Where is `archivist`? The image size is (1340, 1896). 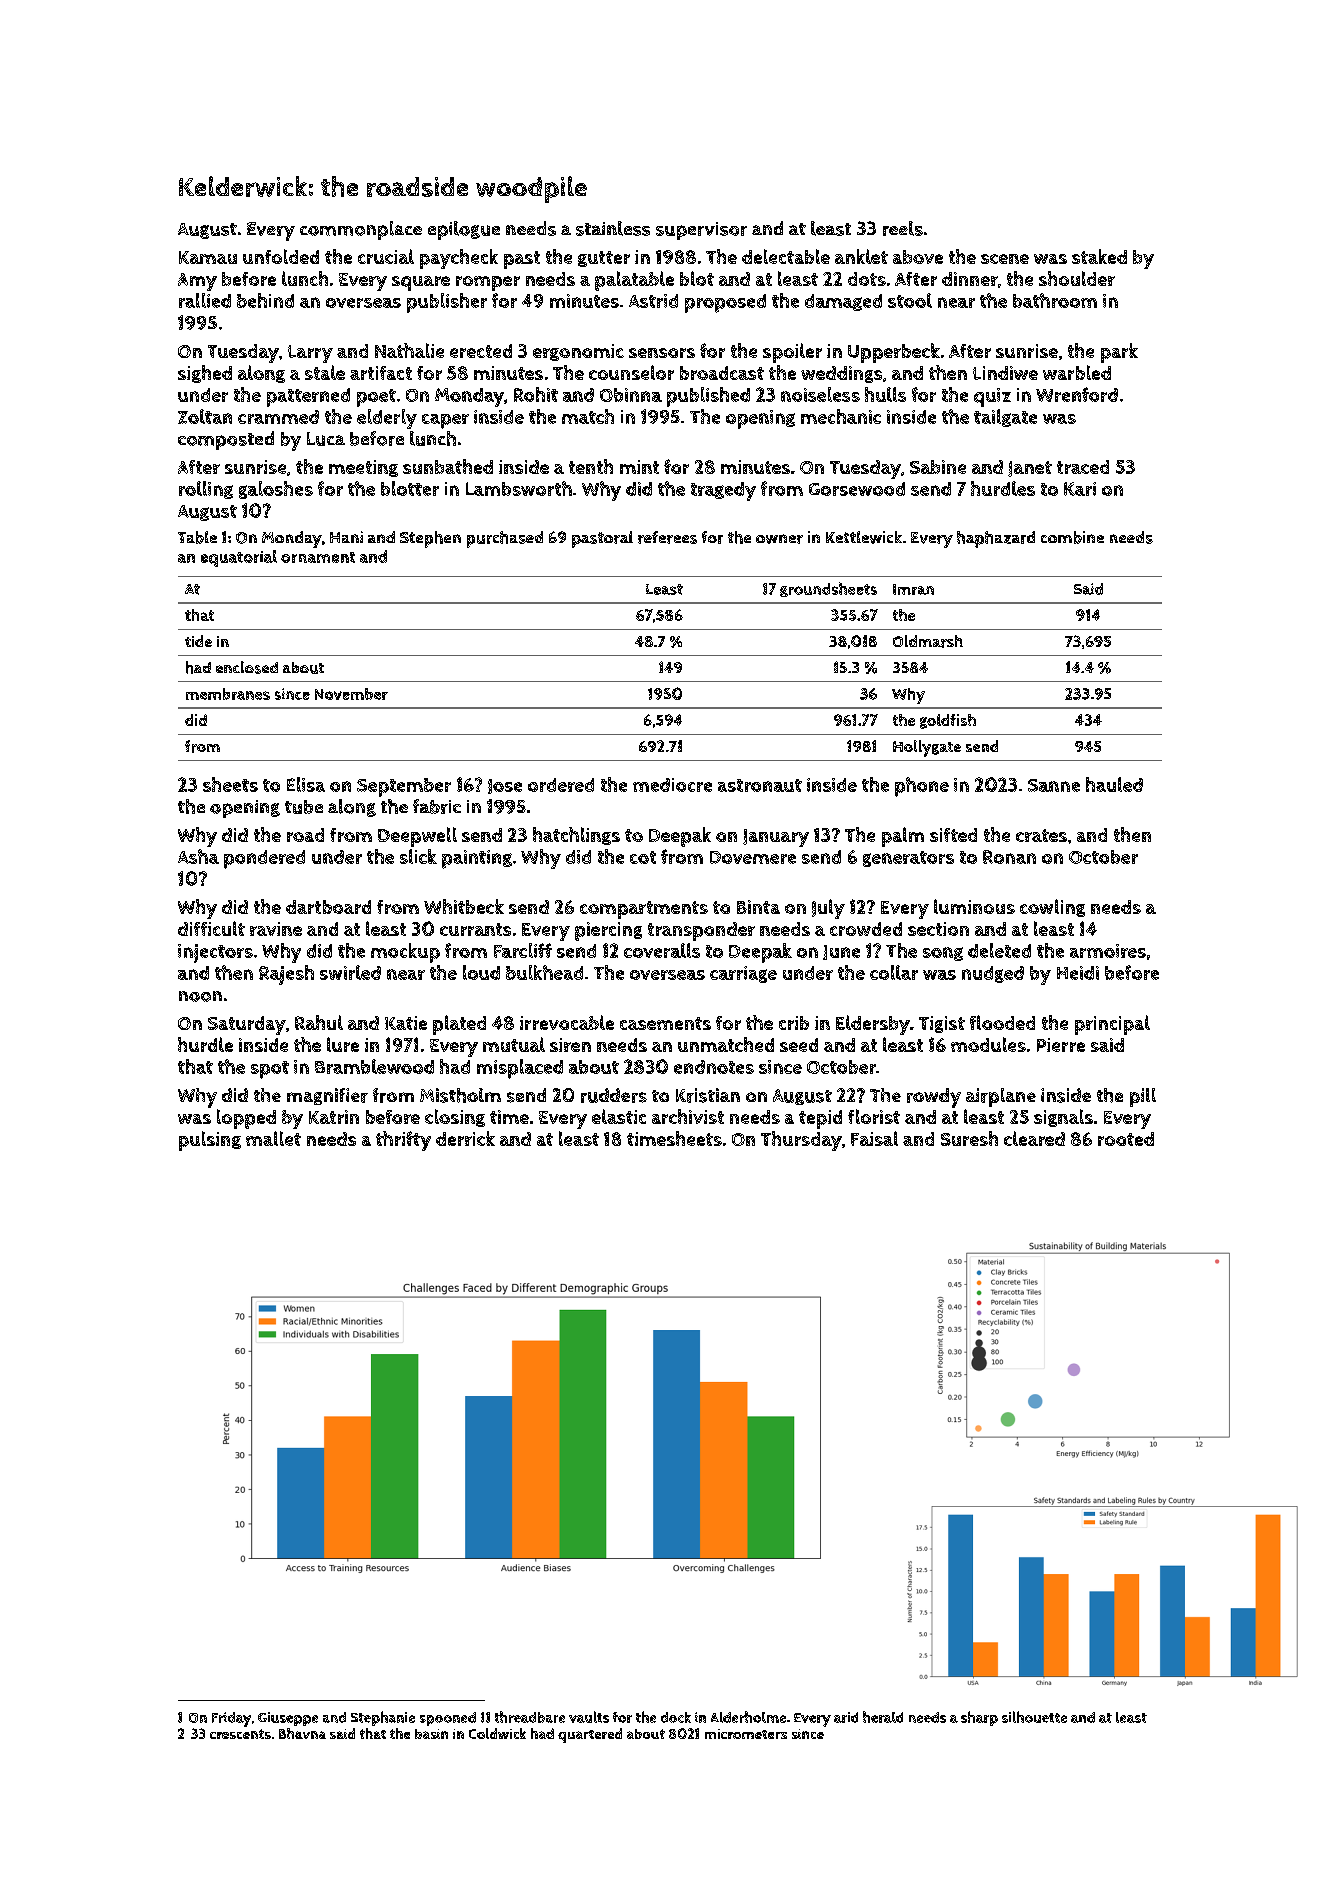 archivist is located at coordinates (688, 1116).
